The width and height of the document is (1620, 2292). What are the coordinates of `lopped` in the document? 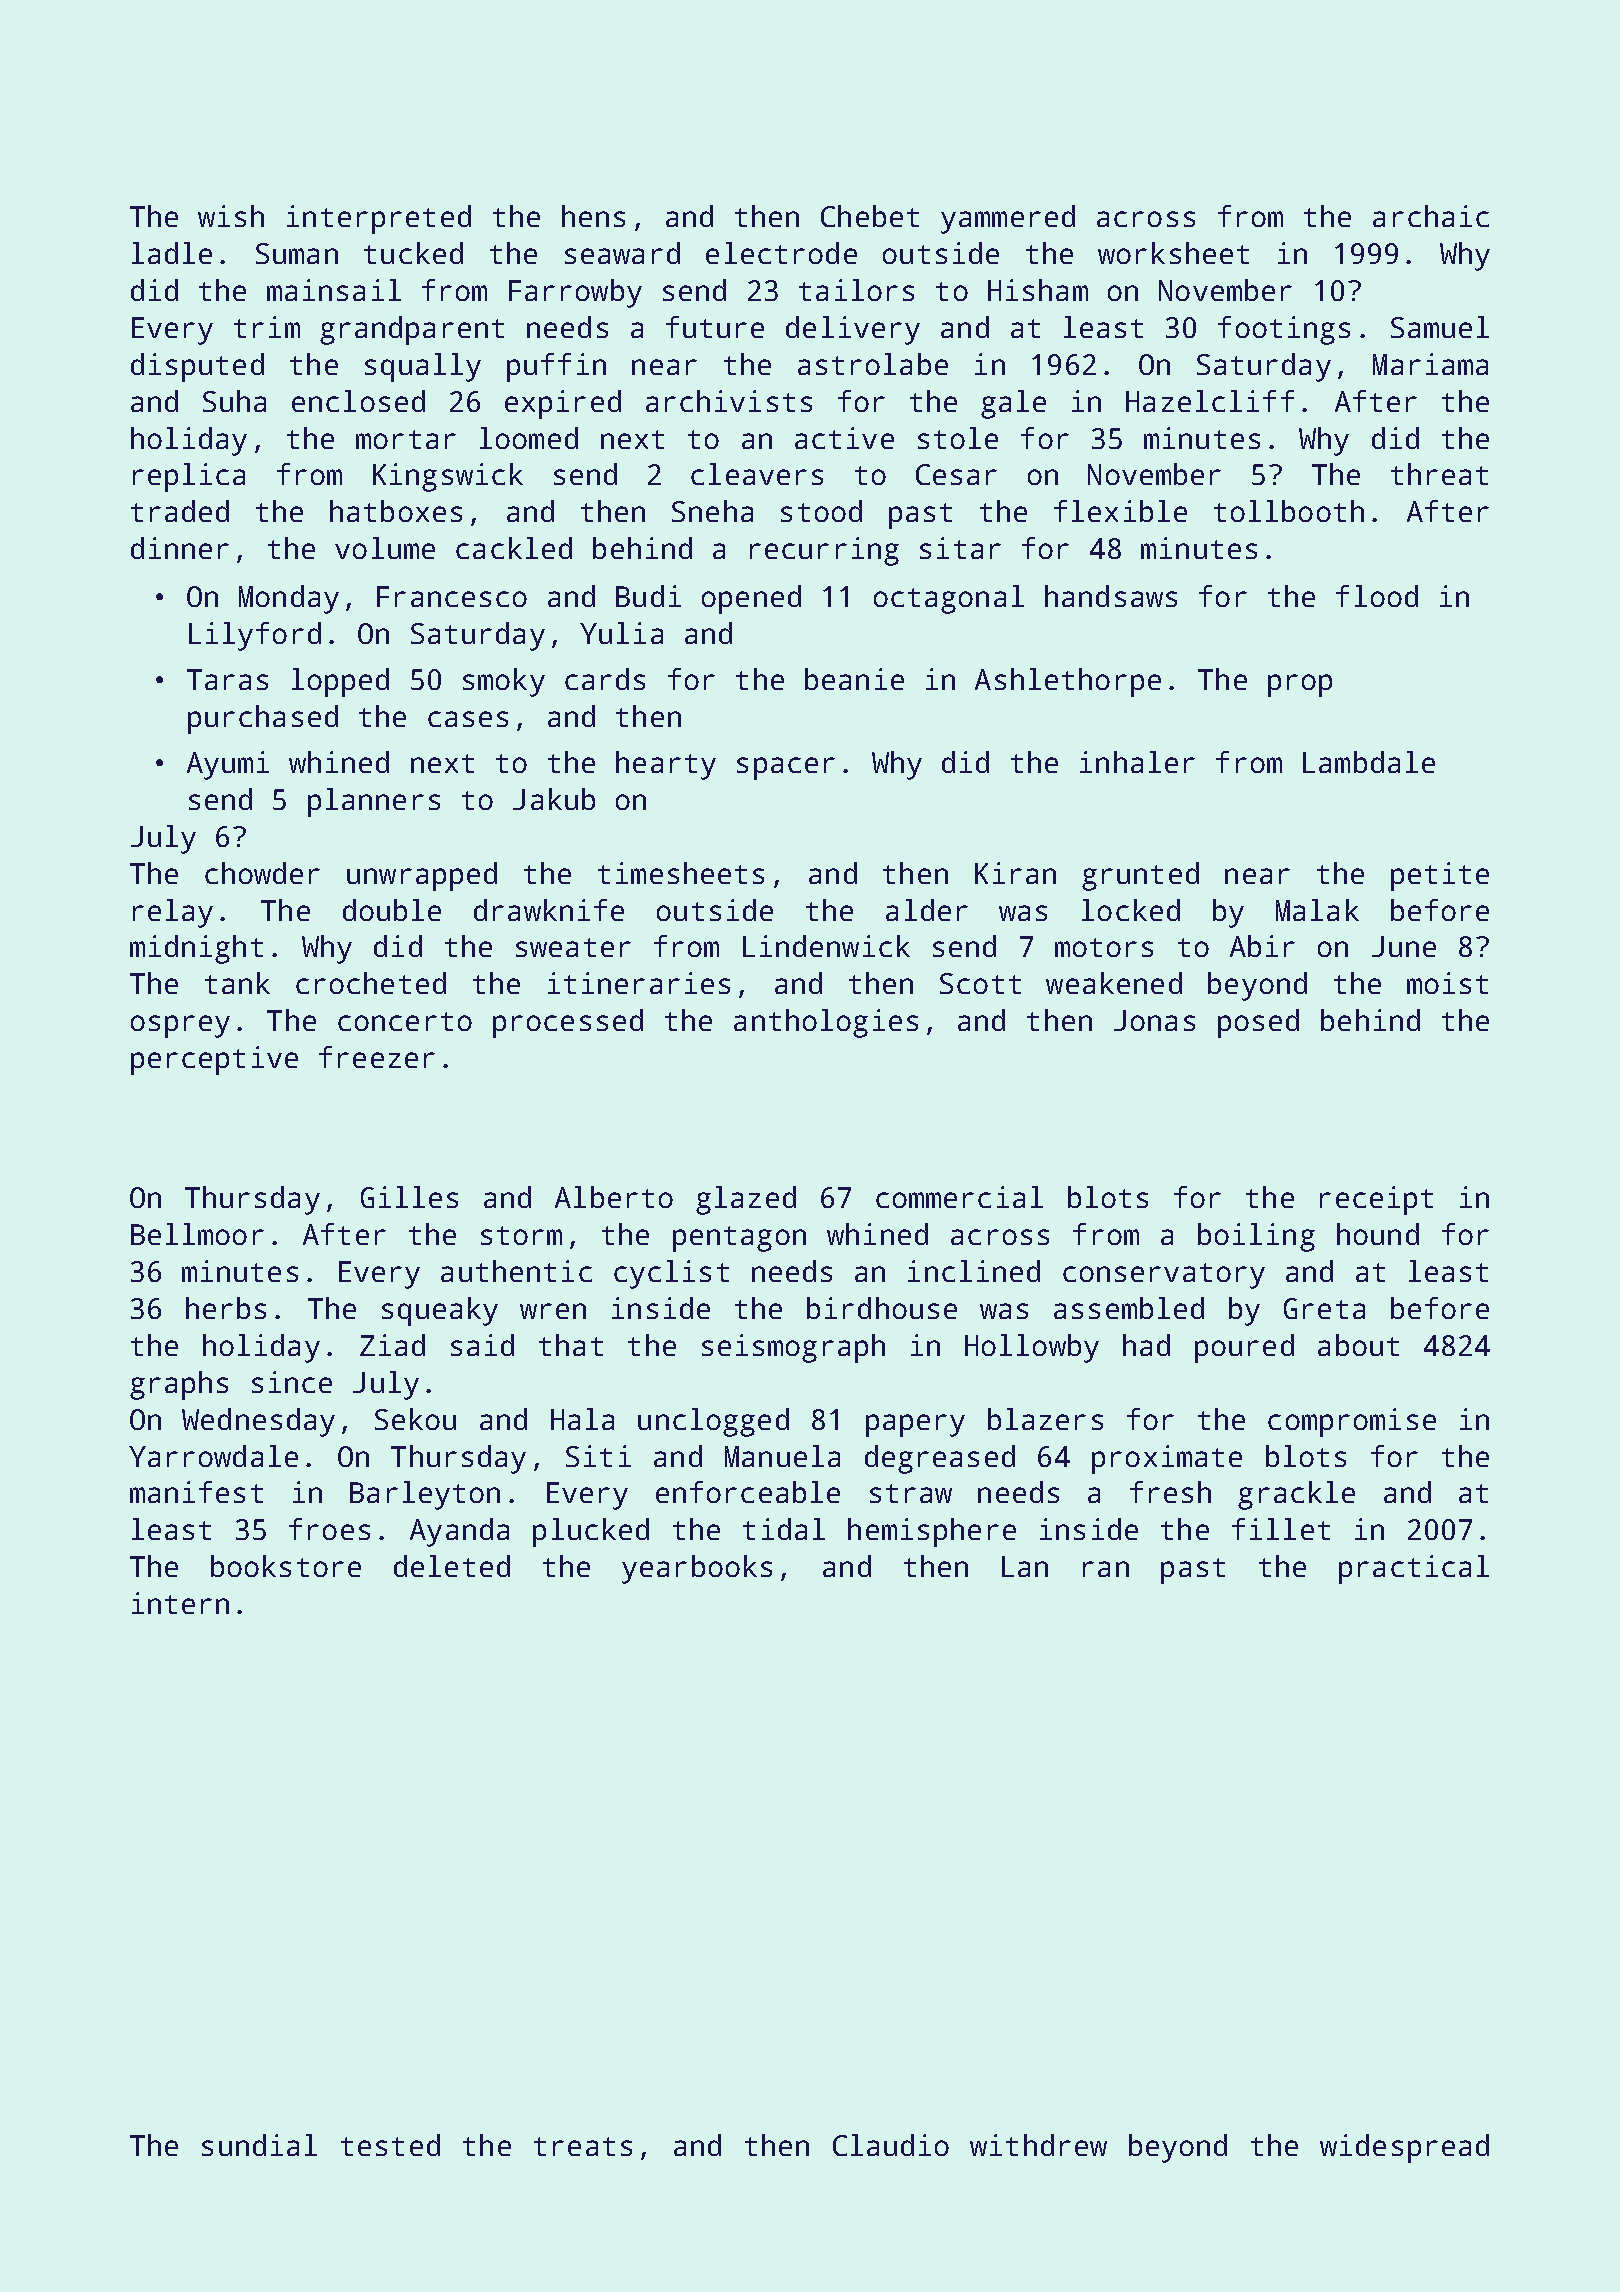 It's located at (340, 682).
